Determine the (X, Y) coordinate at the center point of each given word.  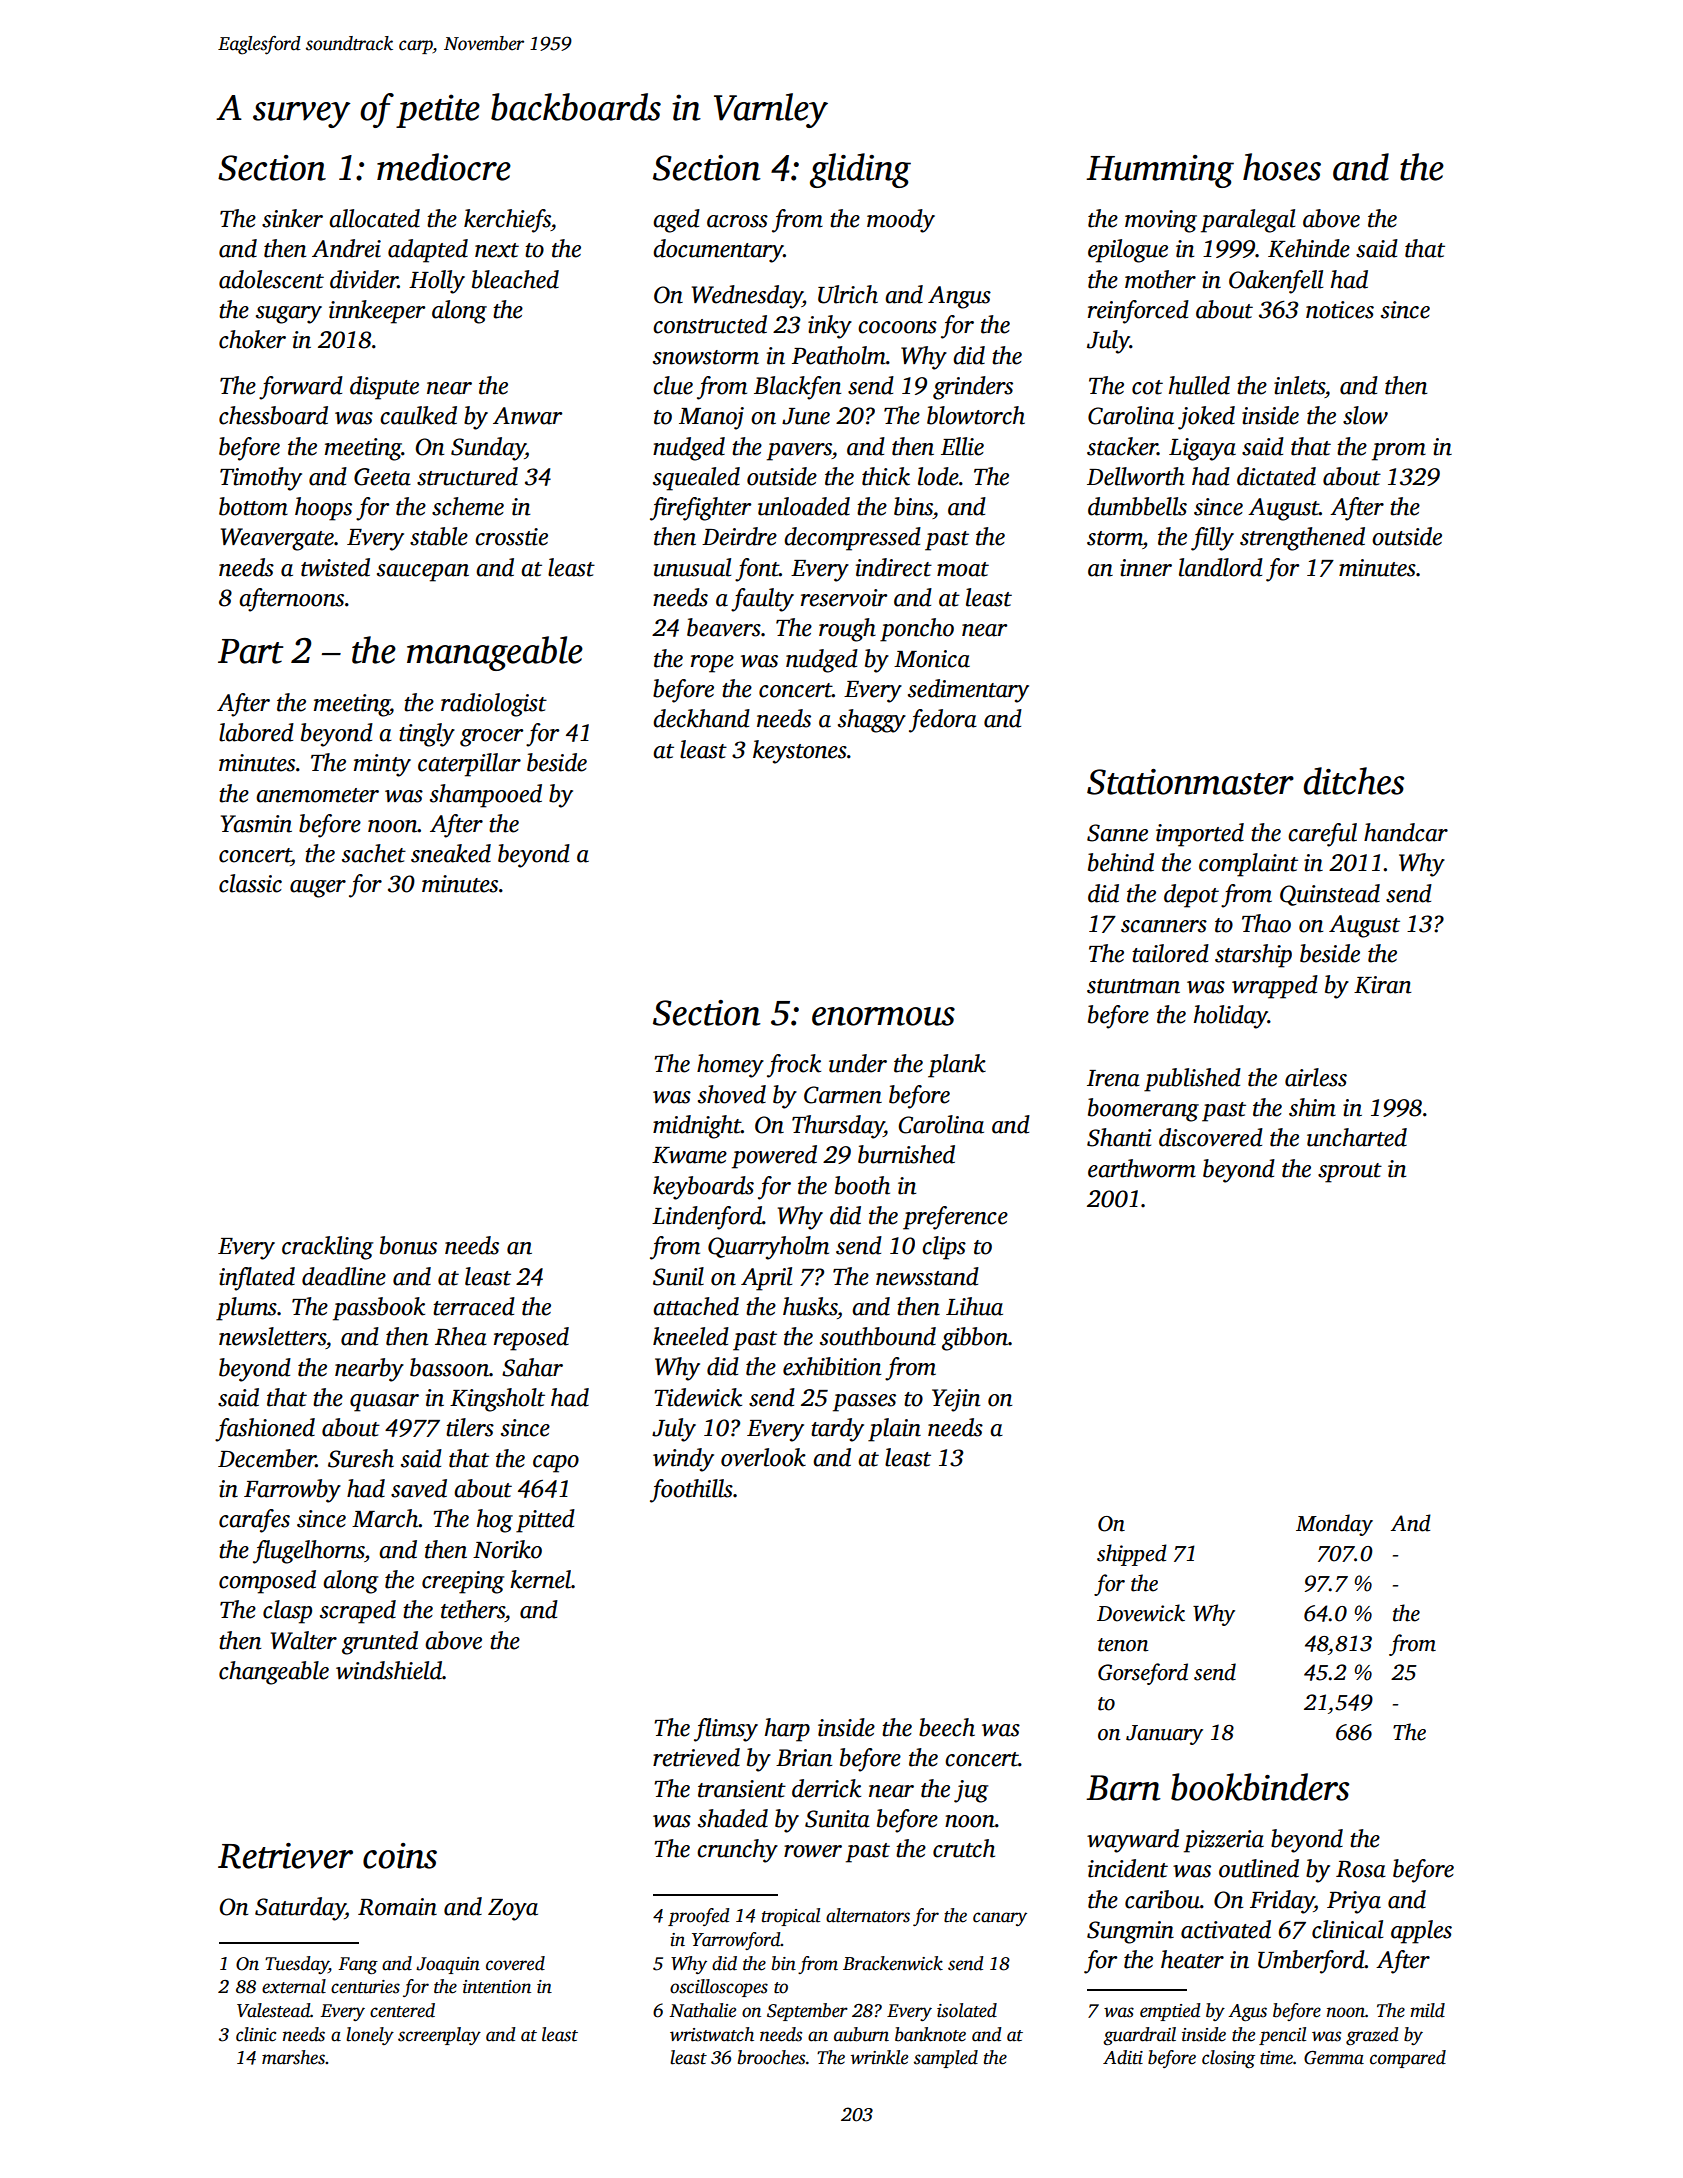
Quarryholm (768, 1248)
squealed (696, 479)
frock (794, 1066)
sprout (1350, 1173)
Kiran (1382, 985)
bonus (408, 1245)
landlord (1221, 567)
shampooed (486, 796)
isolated (967, 2010)
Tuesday (297, 1965)
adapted (428, 251)
